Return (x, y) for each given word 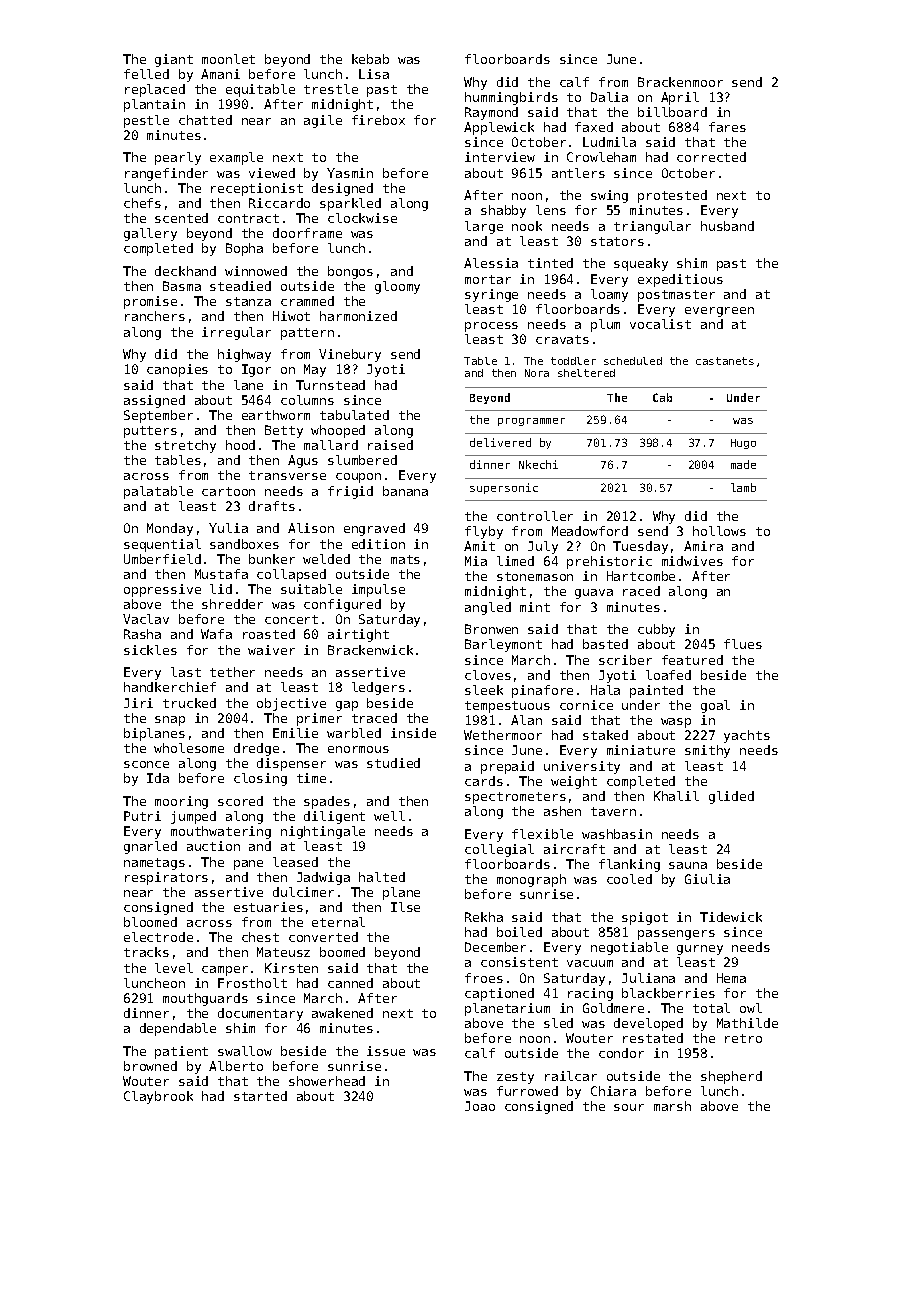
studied (393, 763)
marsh (672, 1106)
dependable (178, 1029)
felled (146, 74)
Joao (480, 1106)
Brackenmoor (680, 82)
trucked (189, 703)
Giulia (707, 879)
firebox (378, 120)
